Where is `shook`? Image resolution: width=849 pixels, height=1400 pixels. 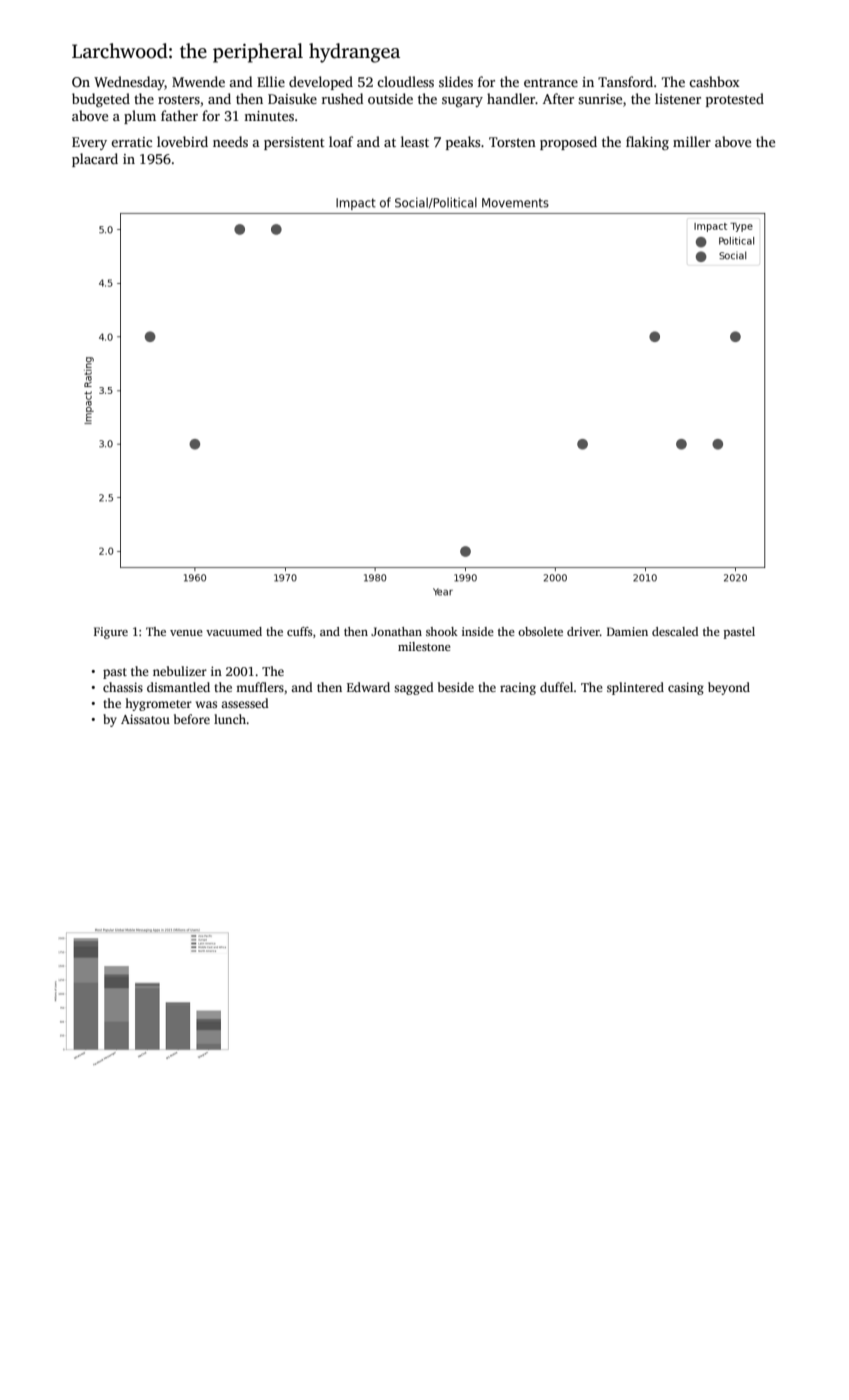 shook is located at coordinates (442, 631).
